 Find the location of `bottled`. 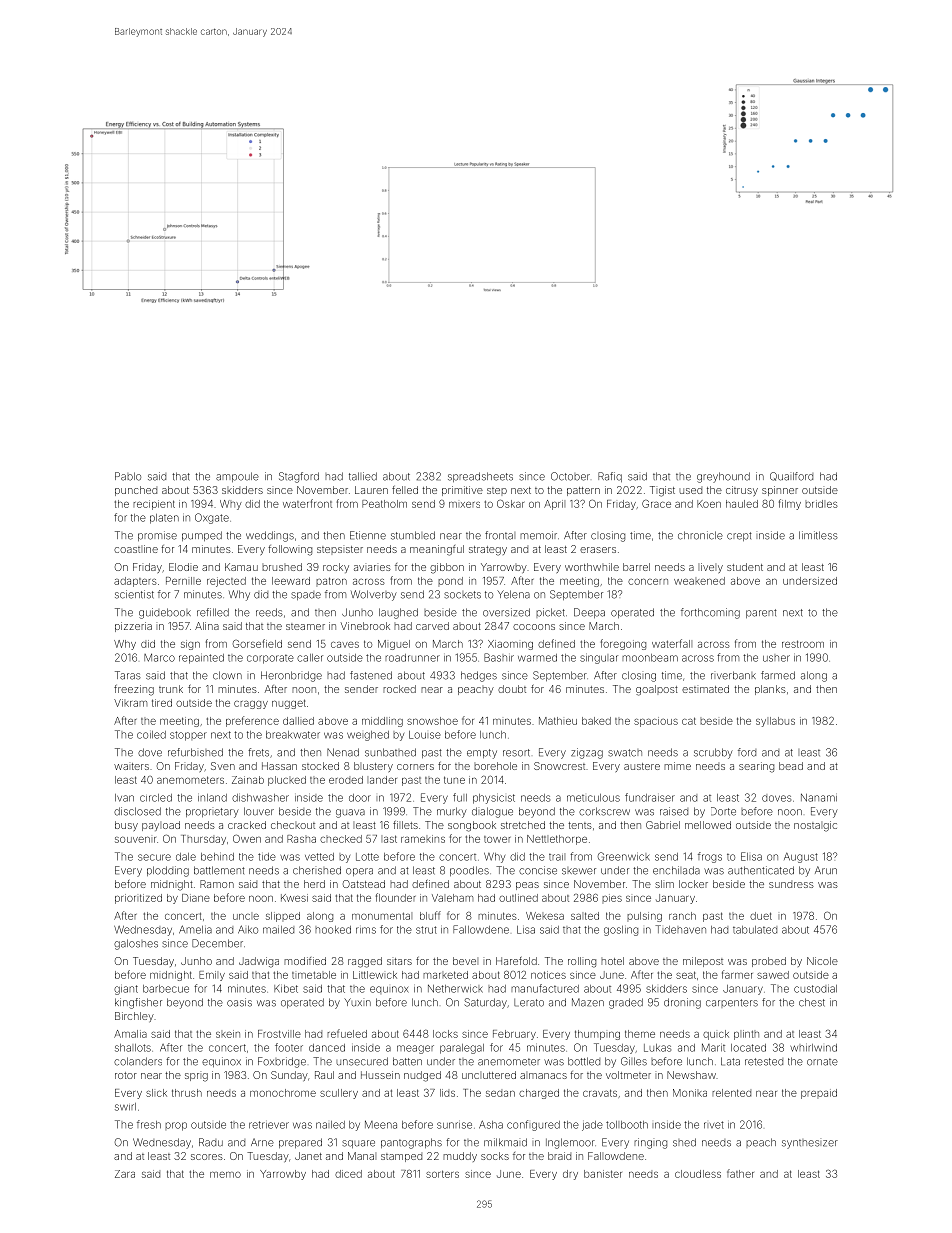

bottled is located at coordinates (584, 1061).
